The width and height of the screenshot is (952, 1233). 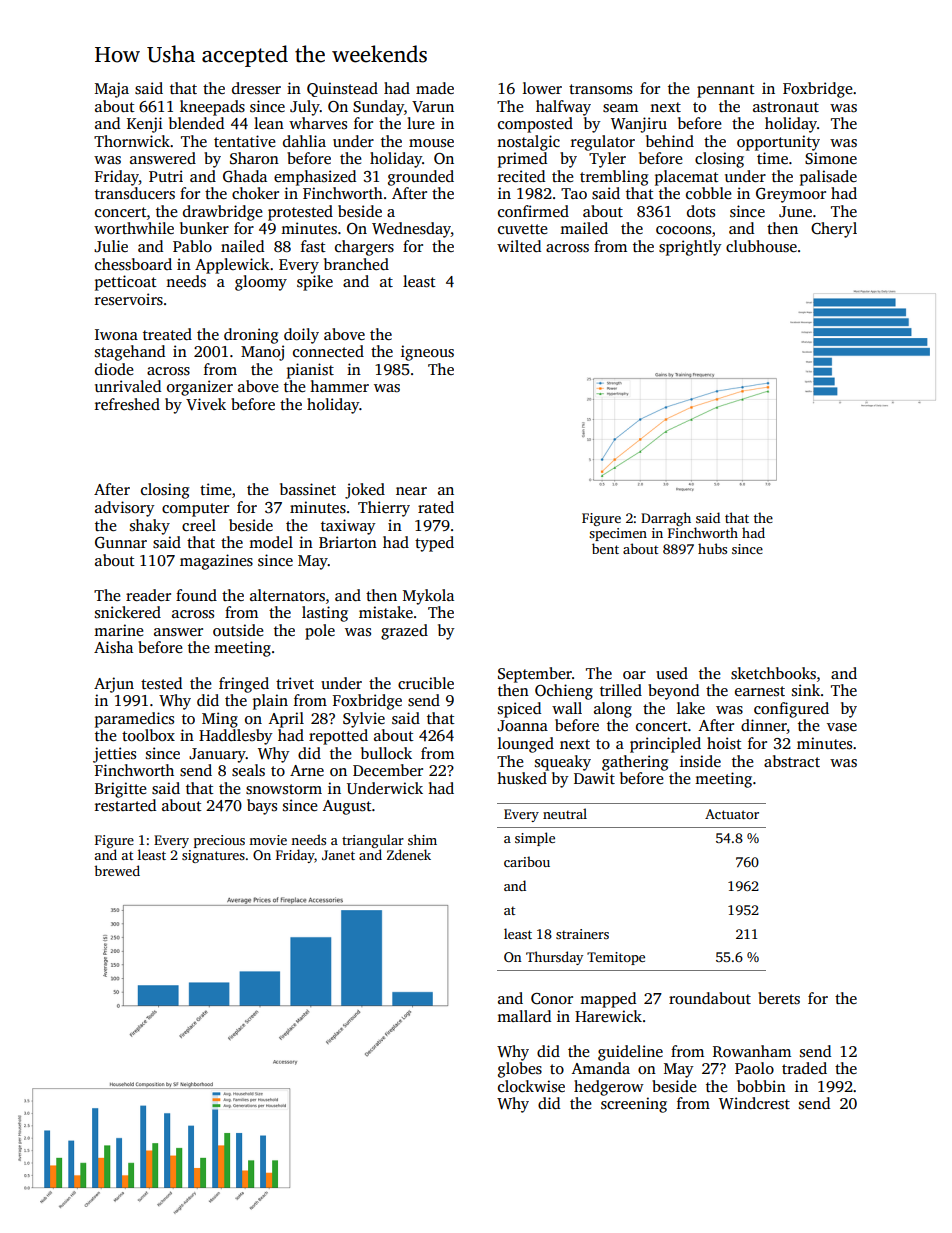 I want to click on Actuator, so click(x=732, y=814).
